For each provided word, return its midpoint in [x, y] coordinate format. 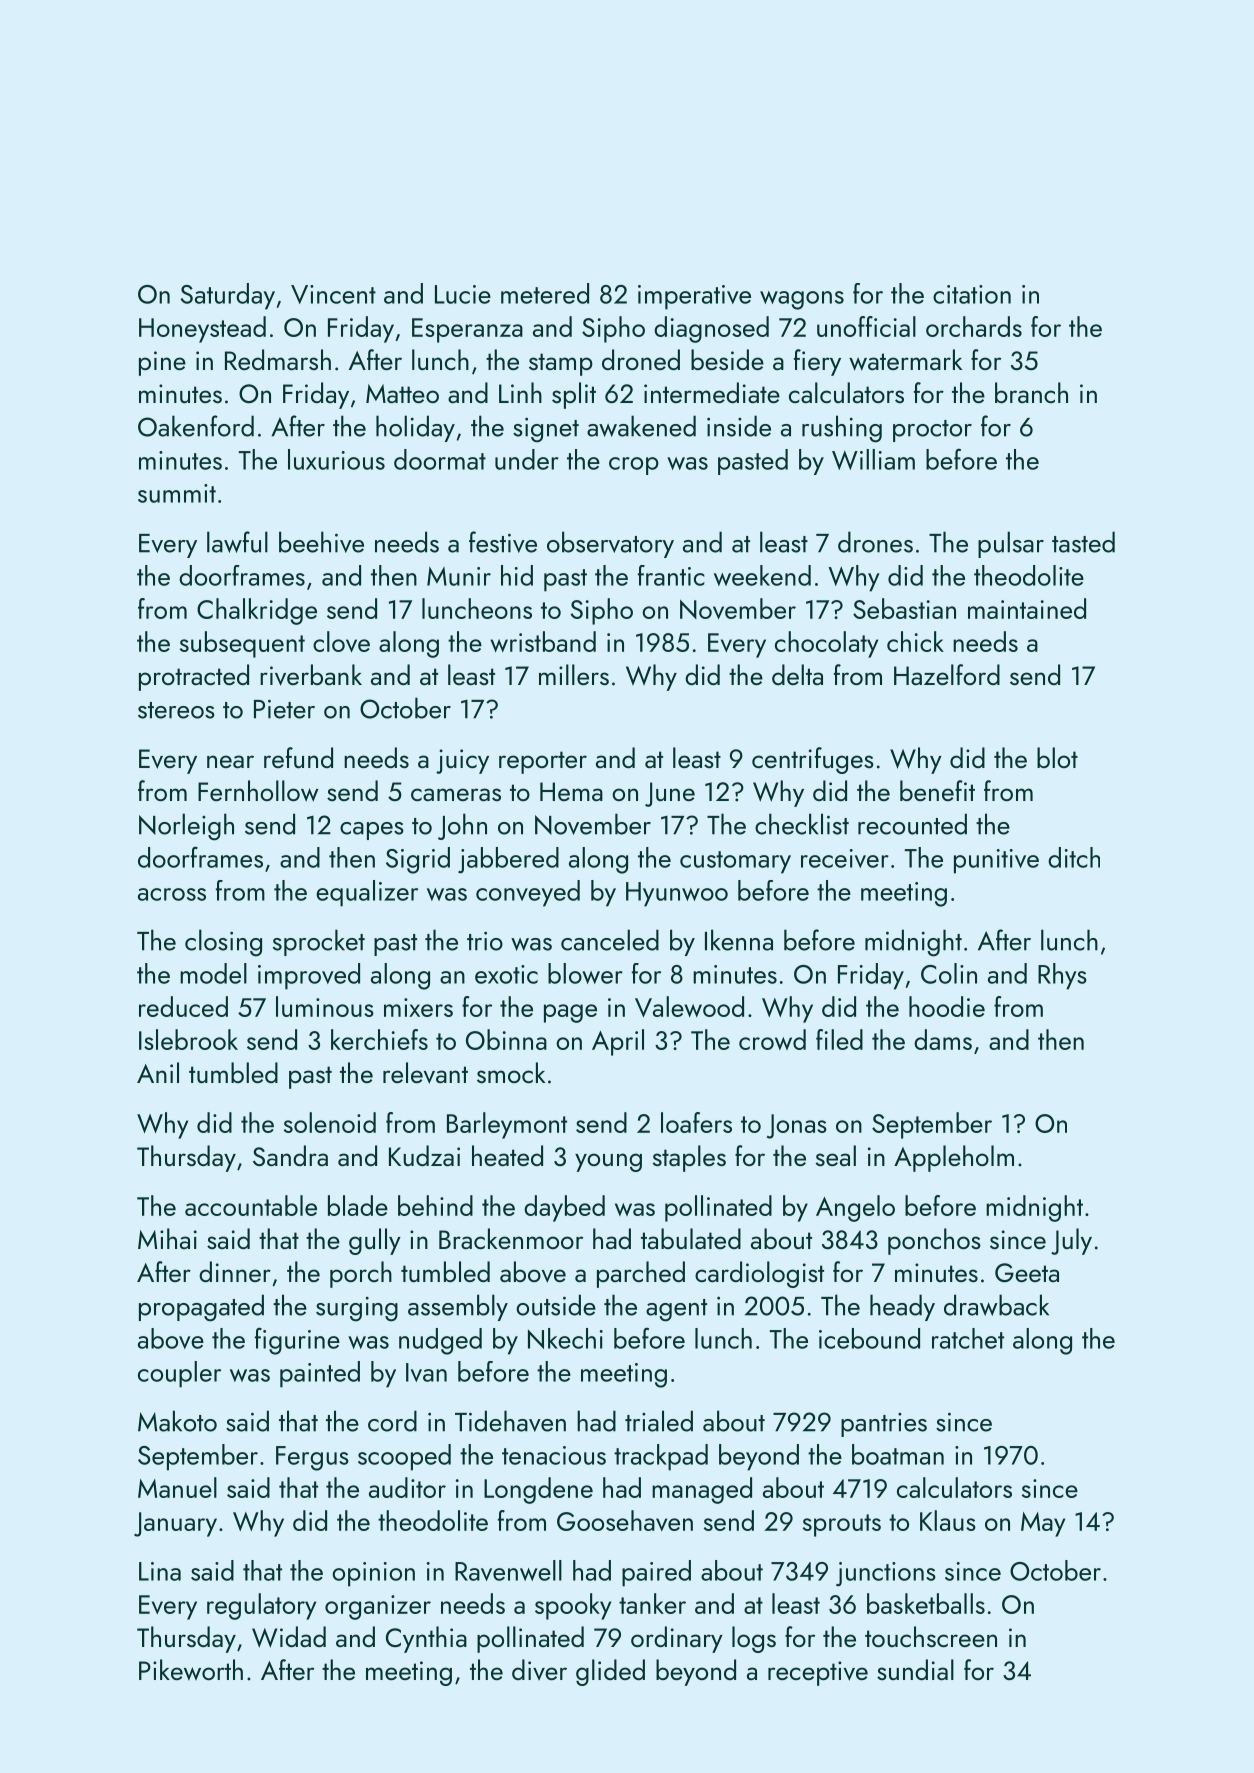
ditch [1074, 857]
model [213, 973]
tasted [1083, 542]
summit [177, 493]
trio [485, 941]
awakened [641, 426]
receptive [818, 1673]
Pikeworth [191, 1670]
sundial [915, 1669]
